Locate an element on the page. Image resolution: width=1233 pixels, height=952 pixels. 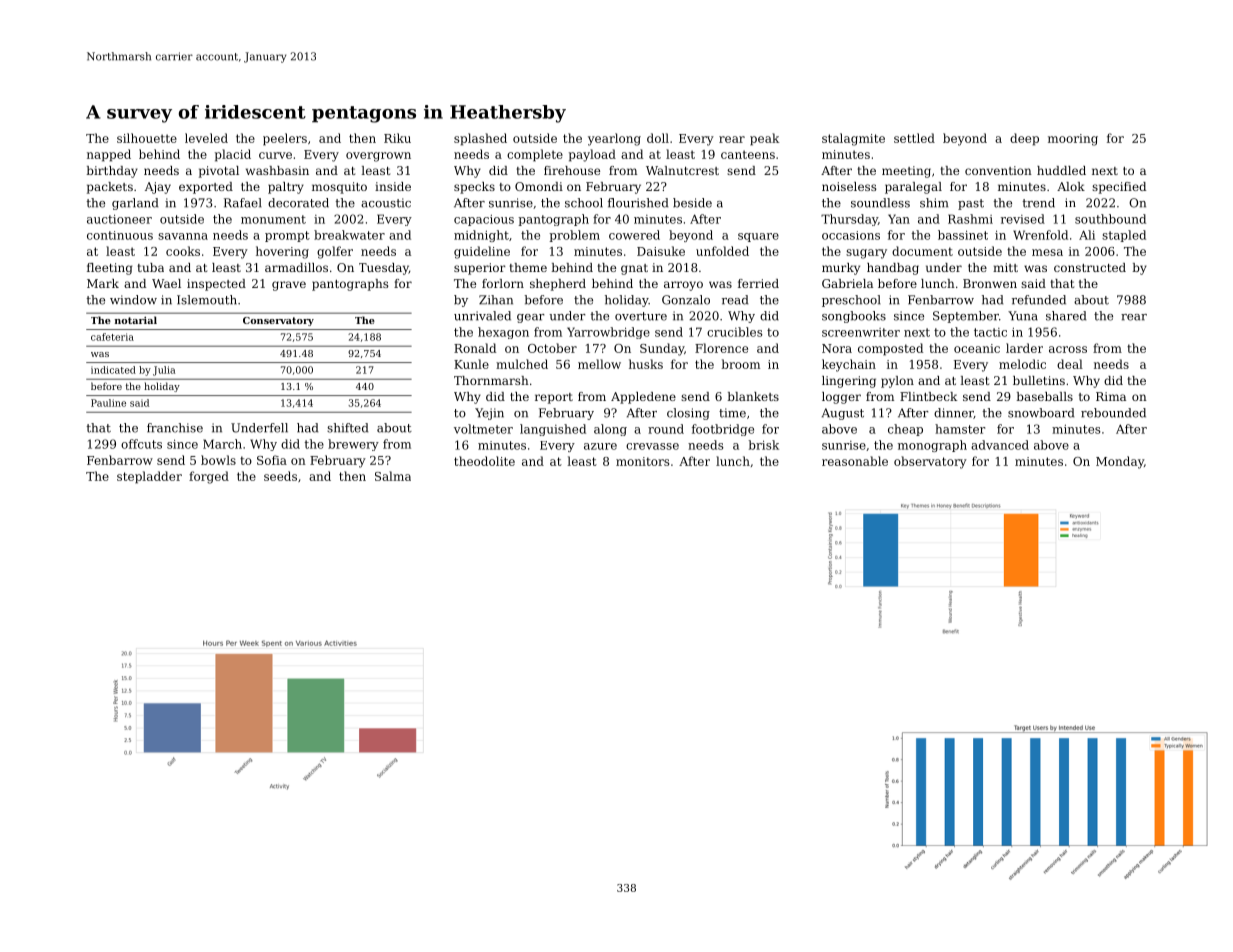
tactic is located at coordinates (990, 332).
